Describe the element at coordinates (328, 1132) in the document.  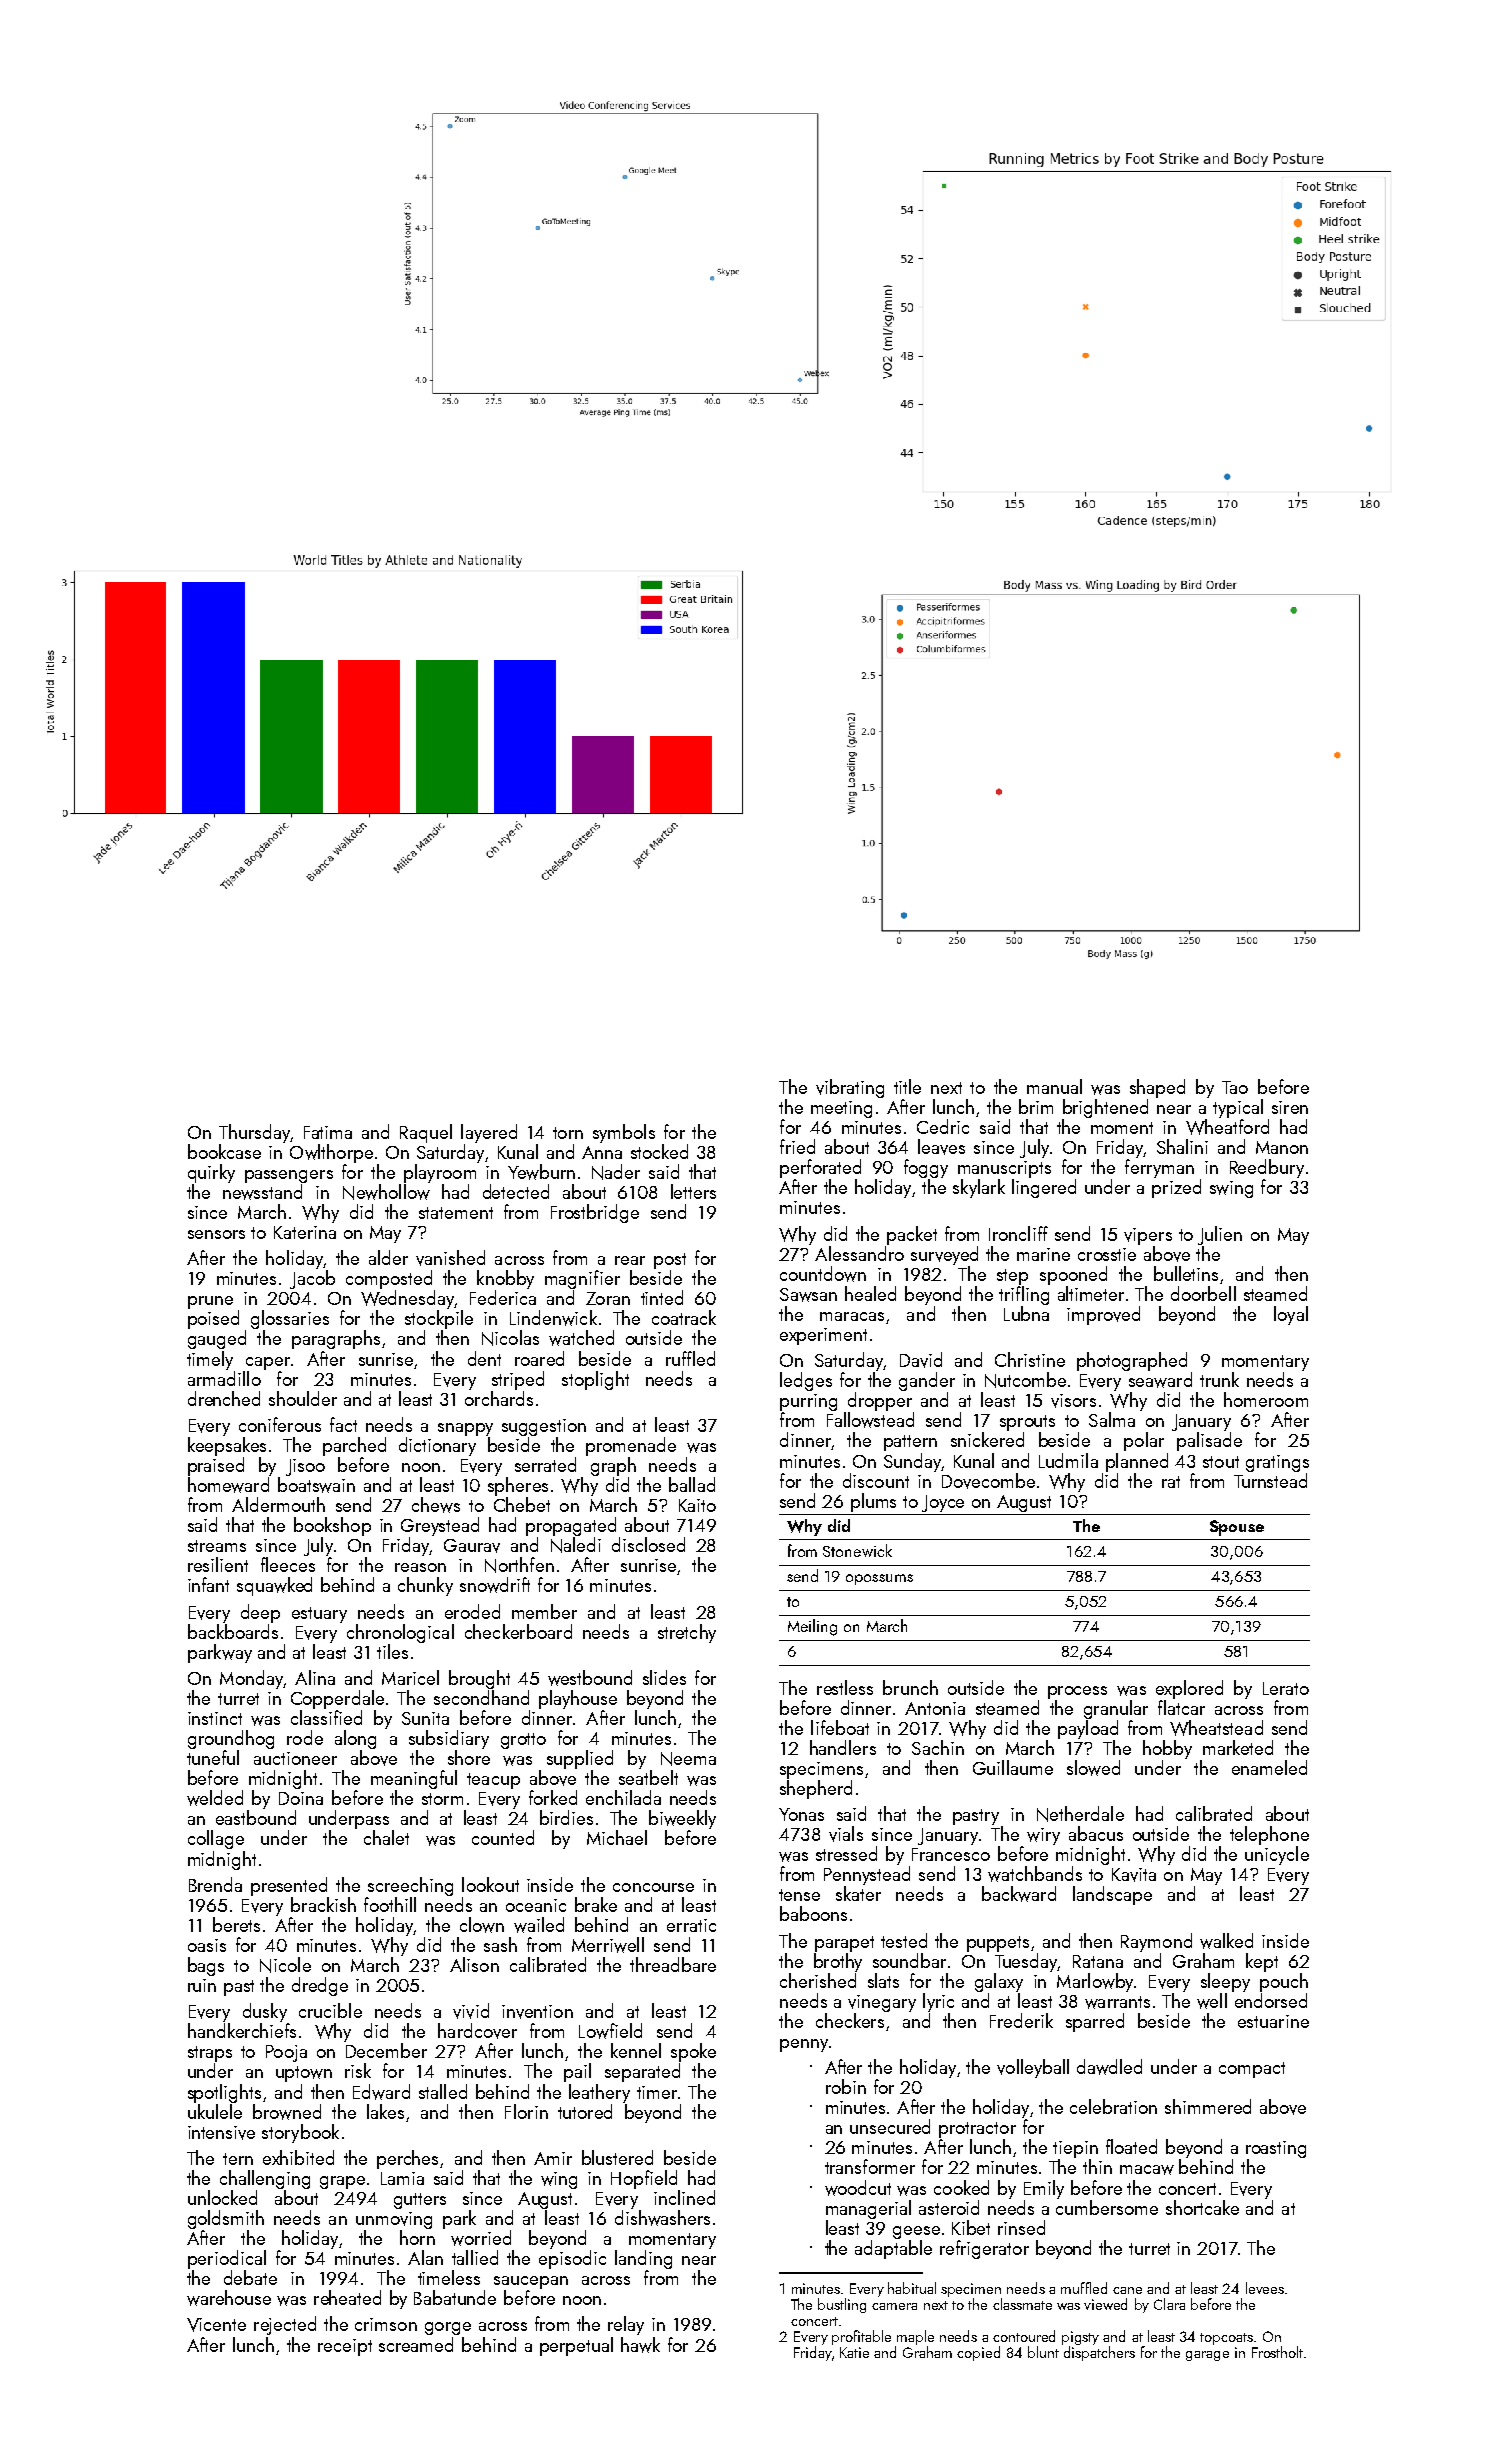
I see `Fatima` at that location.
